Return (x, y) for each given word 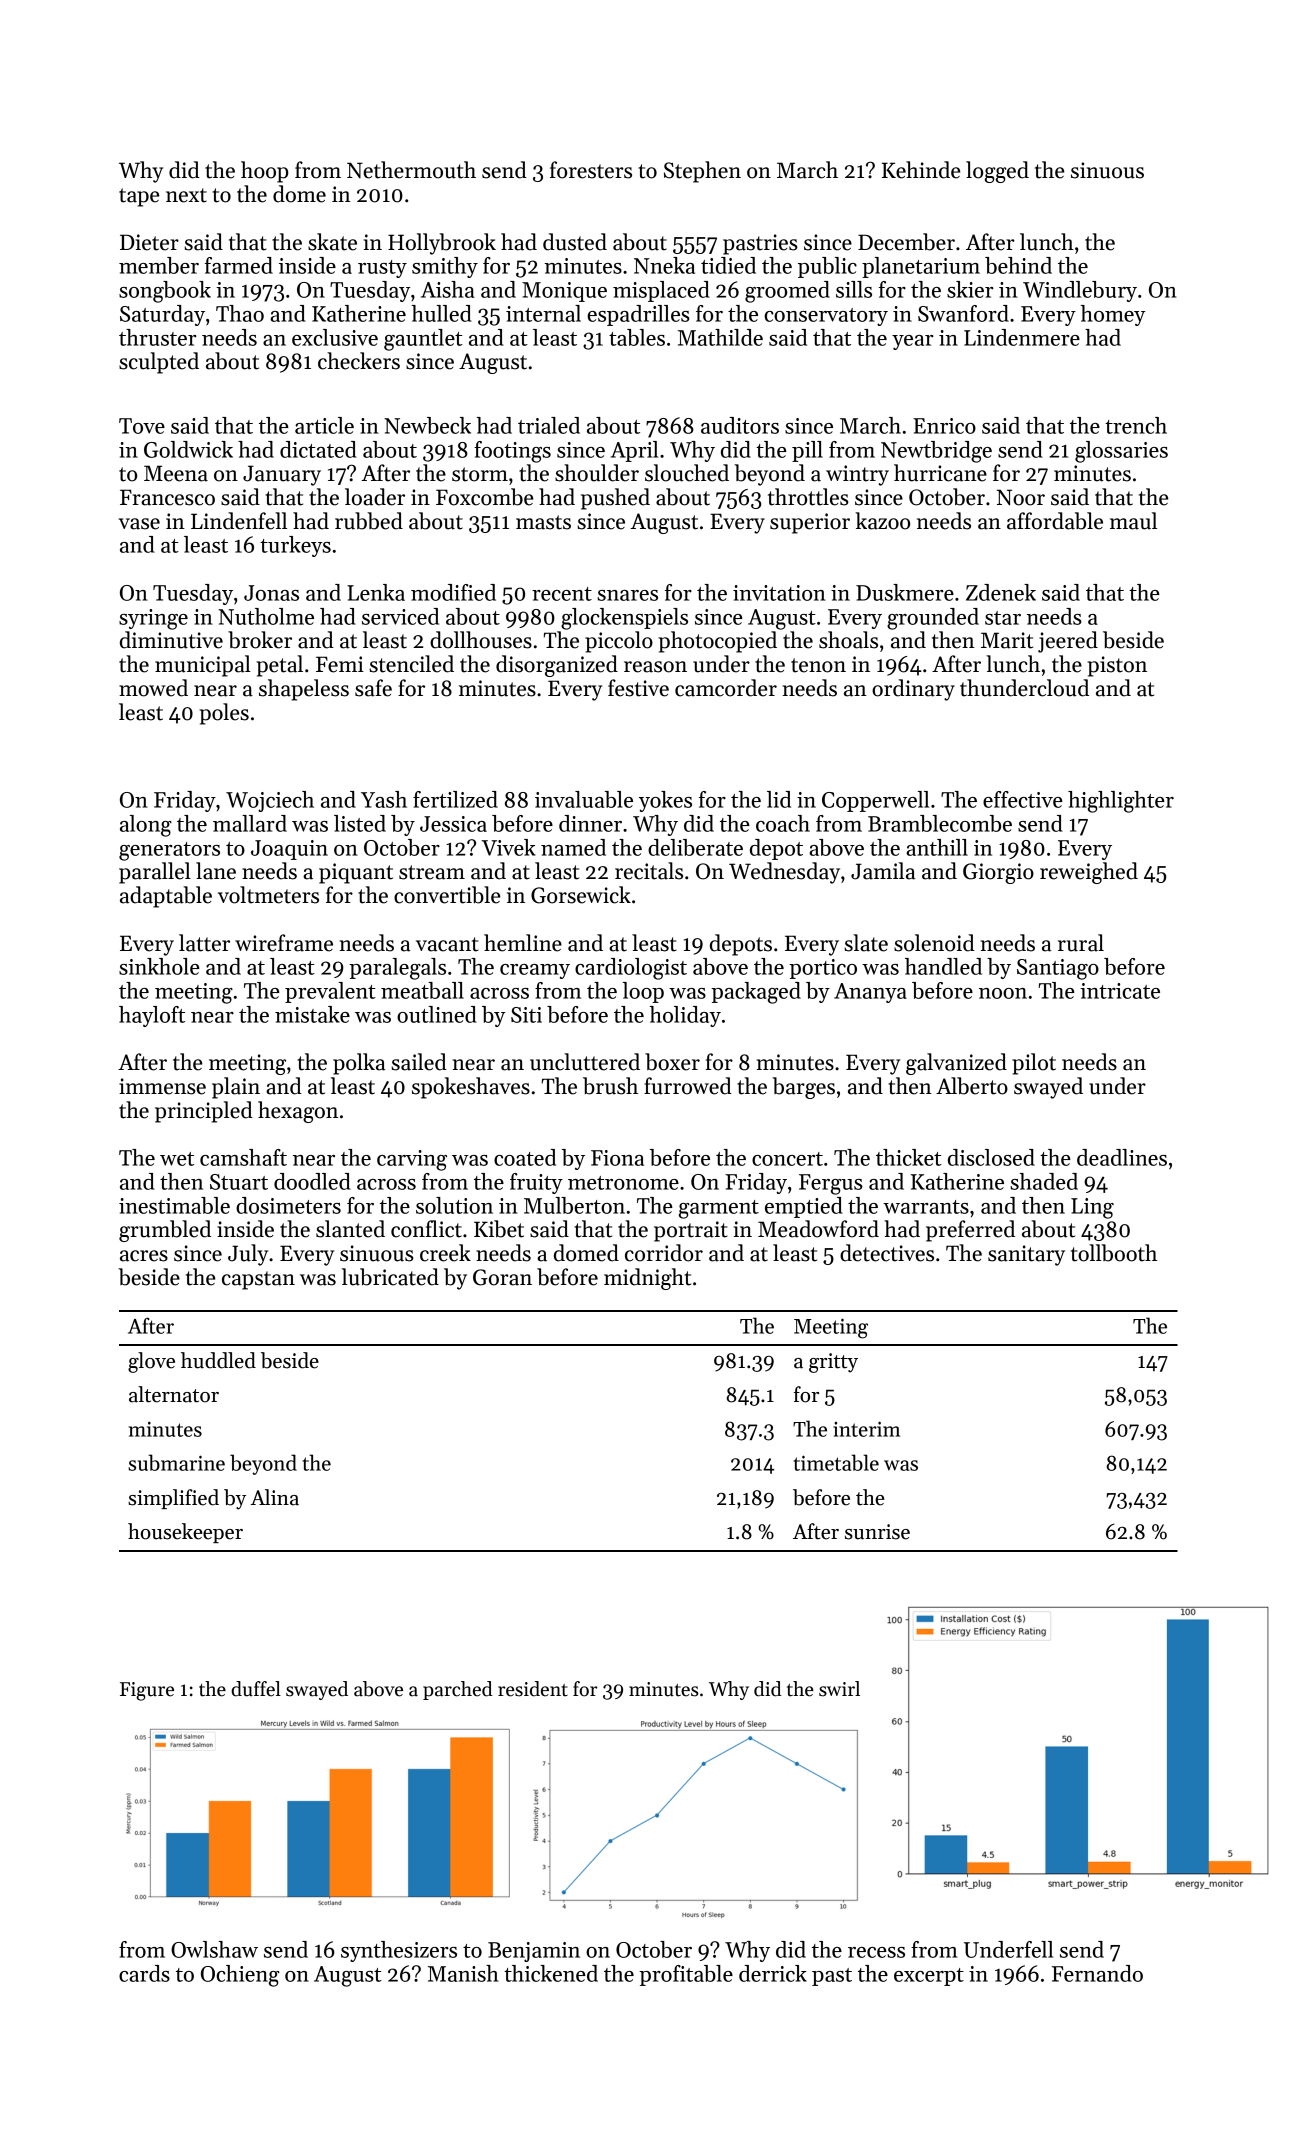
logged (997, 172)
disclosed (991, 1157)
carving (412, 1160)
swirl (839, 1689)
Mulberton (574, 1205)
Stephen (702, 172)
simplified (173, 1499)
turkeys (295, 546)
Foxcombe (484, 497)
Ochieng (240, 1976)
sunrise (877, 1532)
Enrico (944, 426)
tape (139, 197)
